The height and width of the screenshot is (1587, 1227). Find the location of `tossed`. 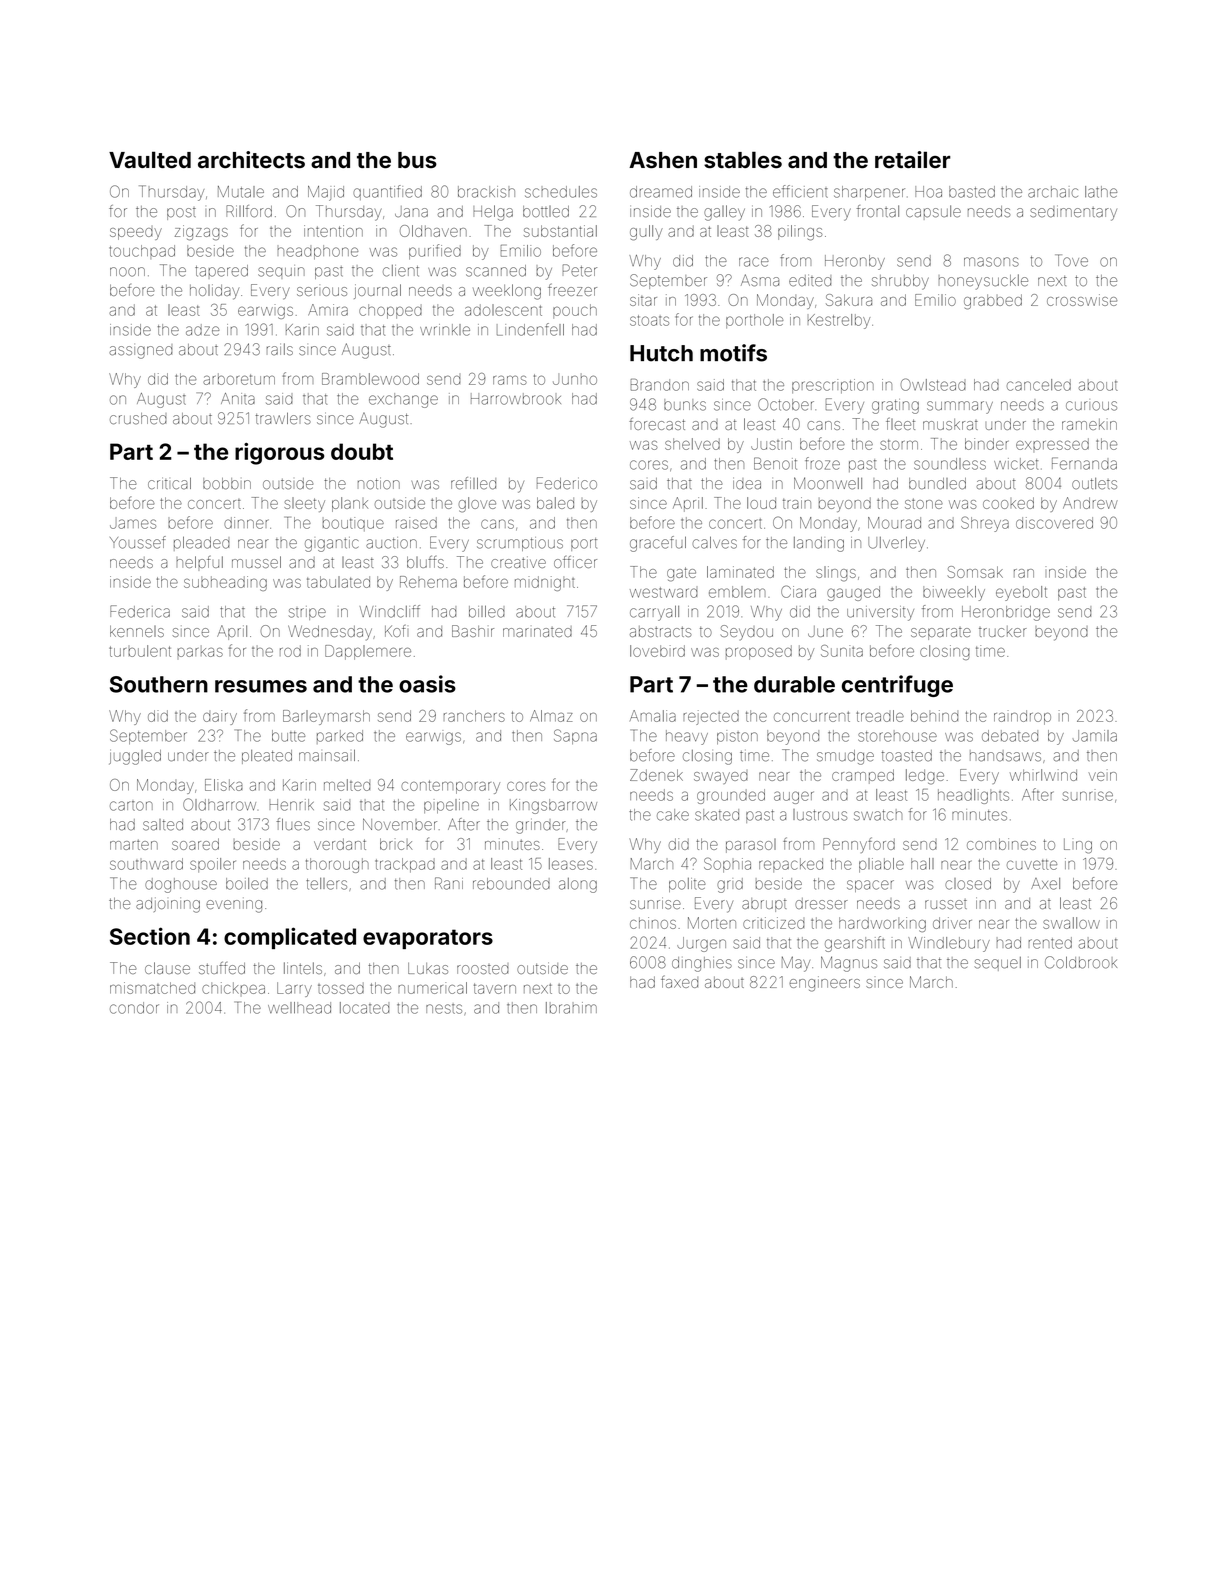

tossed is located at coordinates (341, 988).
